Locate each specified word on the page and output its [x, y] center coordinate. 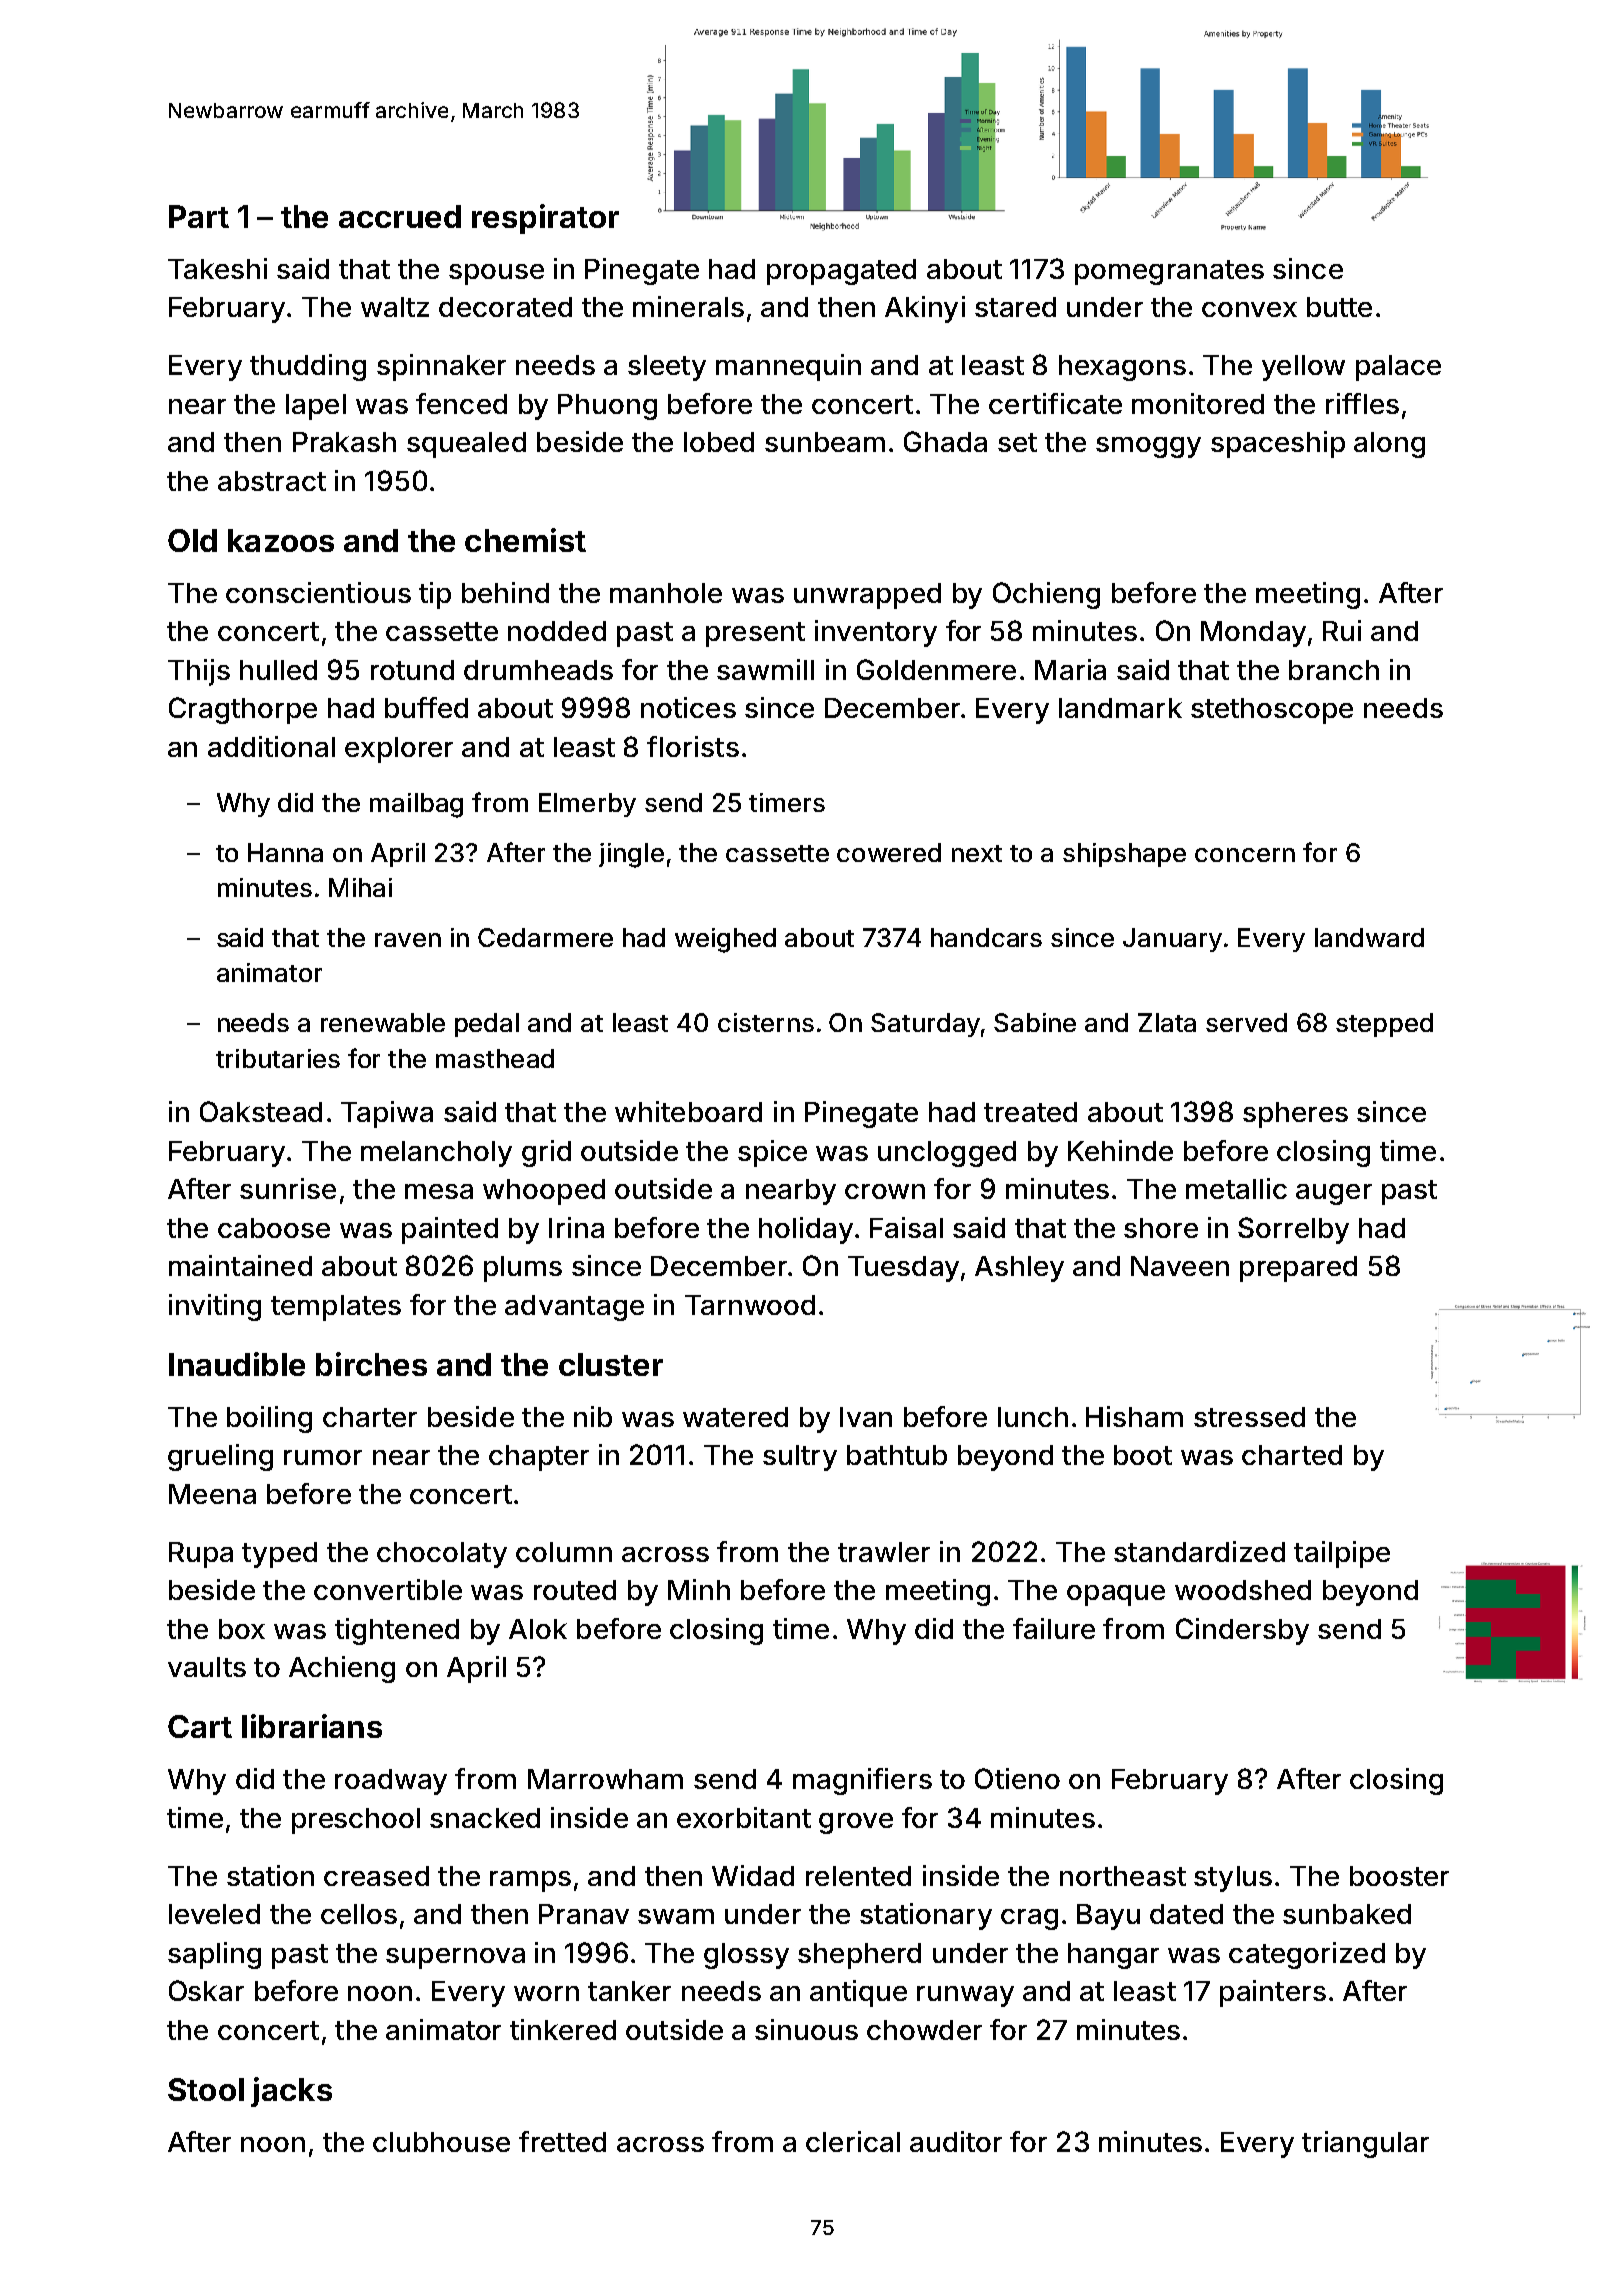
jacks [291, 2092]
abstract [272, 481]
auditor [956, 2141]
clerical [853, 2141]
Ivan [866, 1417]
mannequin [788, 367]
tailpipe [1342, 1554]
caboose [274, 1228]
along [1389, 445]
